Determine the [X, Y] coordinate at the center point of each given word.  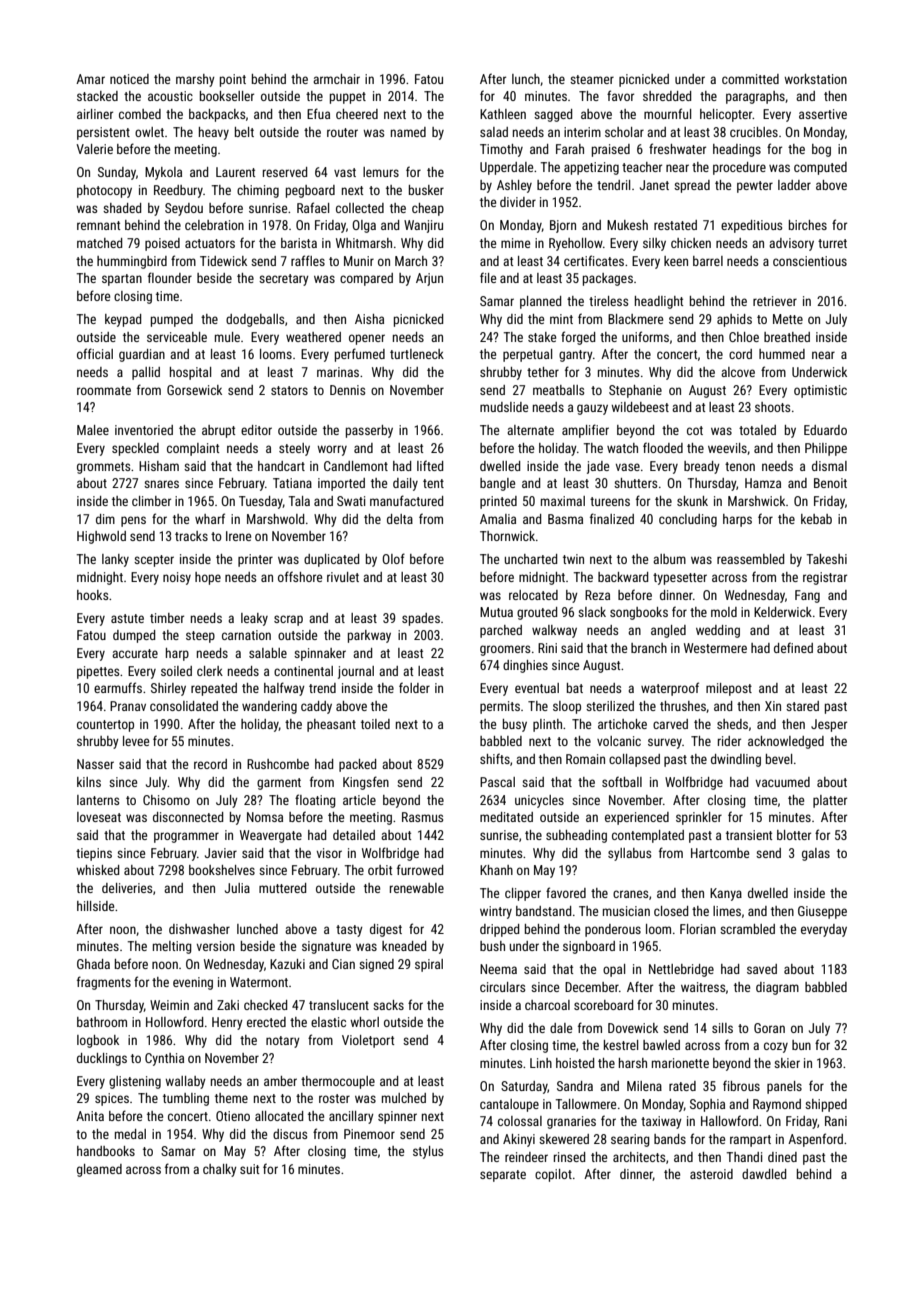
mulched [404, 1098]
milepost [729, 689]
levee [136, 741]
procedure [739, 168]
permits [500, 707]
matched [99, 243]
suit [249, 1169]
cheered [357, 114]
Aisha [369, 319]
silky [654, 244]
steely [294, 449]
